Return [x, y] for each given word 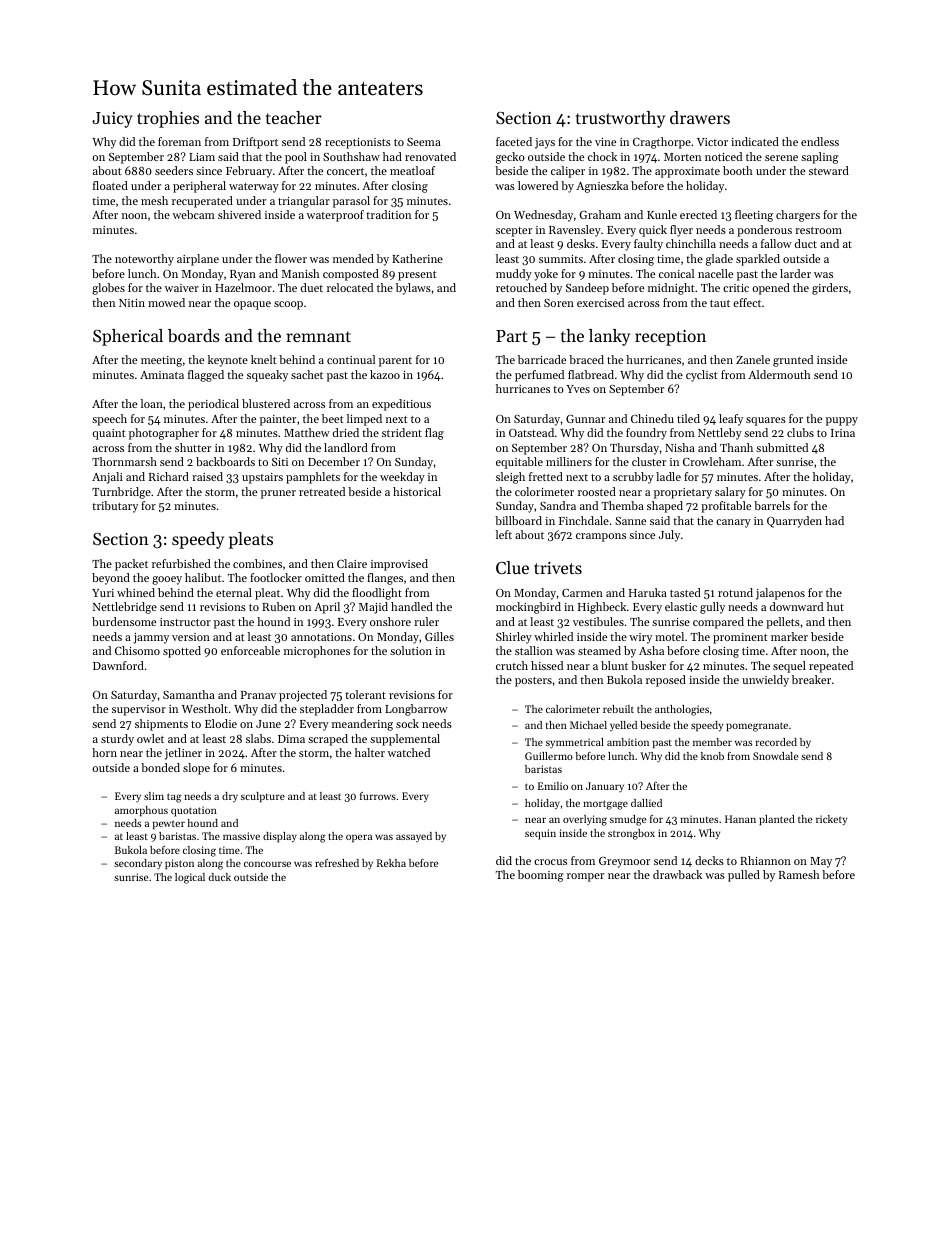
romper [585, 877]
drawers [700, 117]
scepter [514, 232]
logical [190, 878]
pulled [744, 876]
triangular [304, 202]
